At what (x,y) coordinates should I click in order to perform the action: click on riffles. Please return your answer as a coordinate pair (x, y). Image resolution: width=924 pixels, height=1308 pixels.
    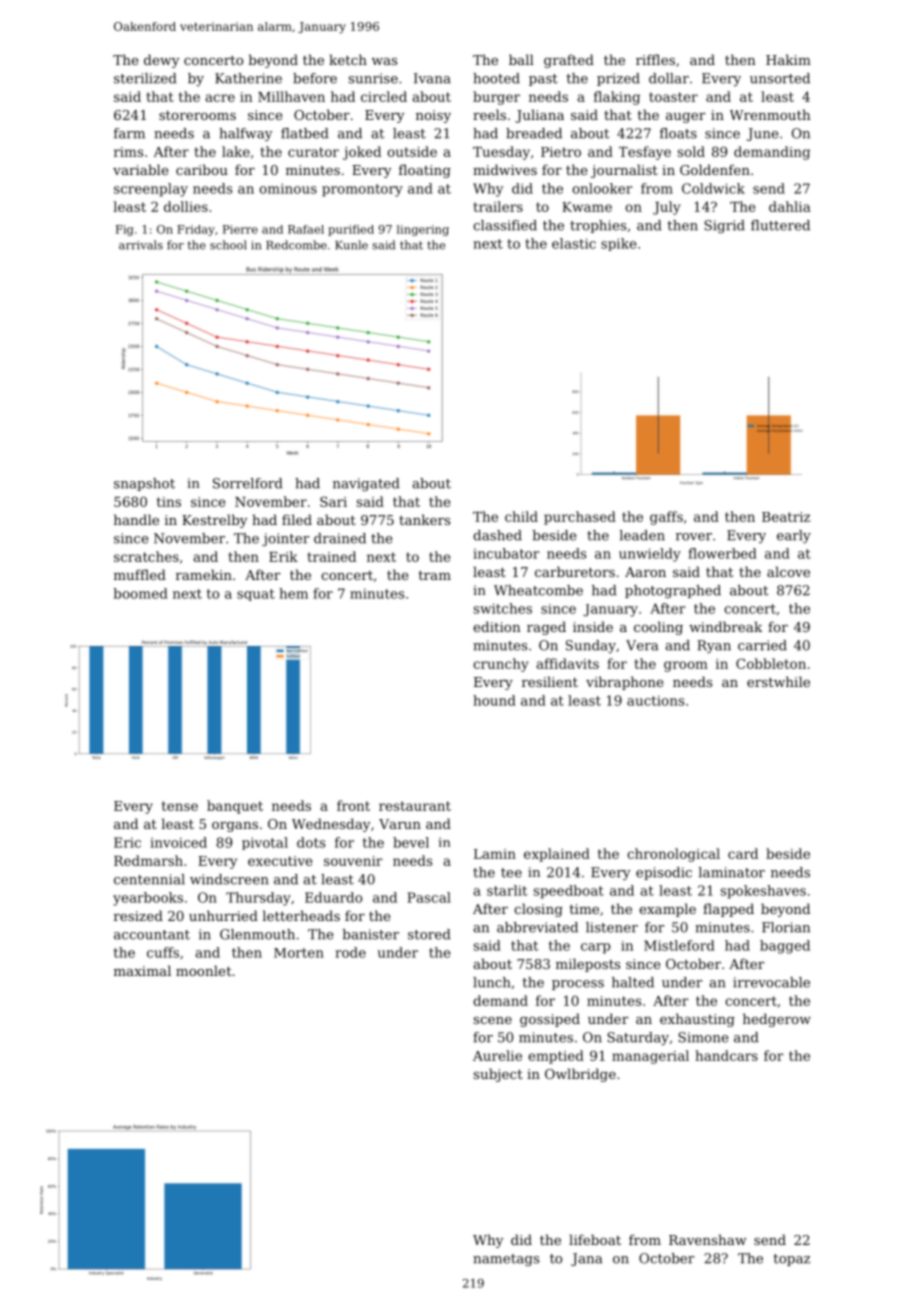
    Looking at the image, I should click on (655, 59).
